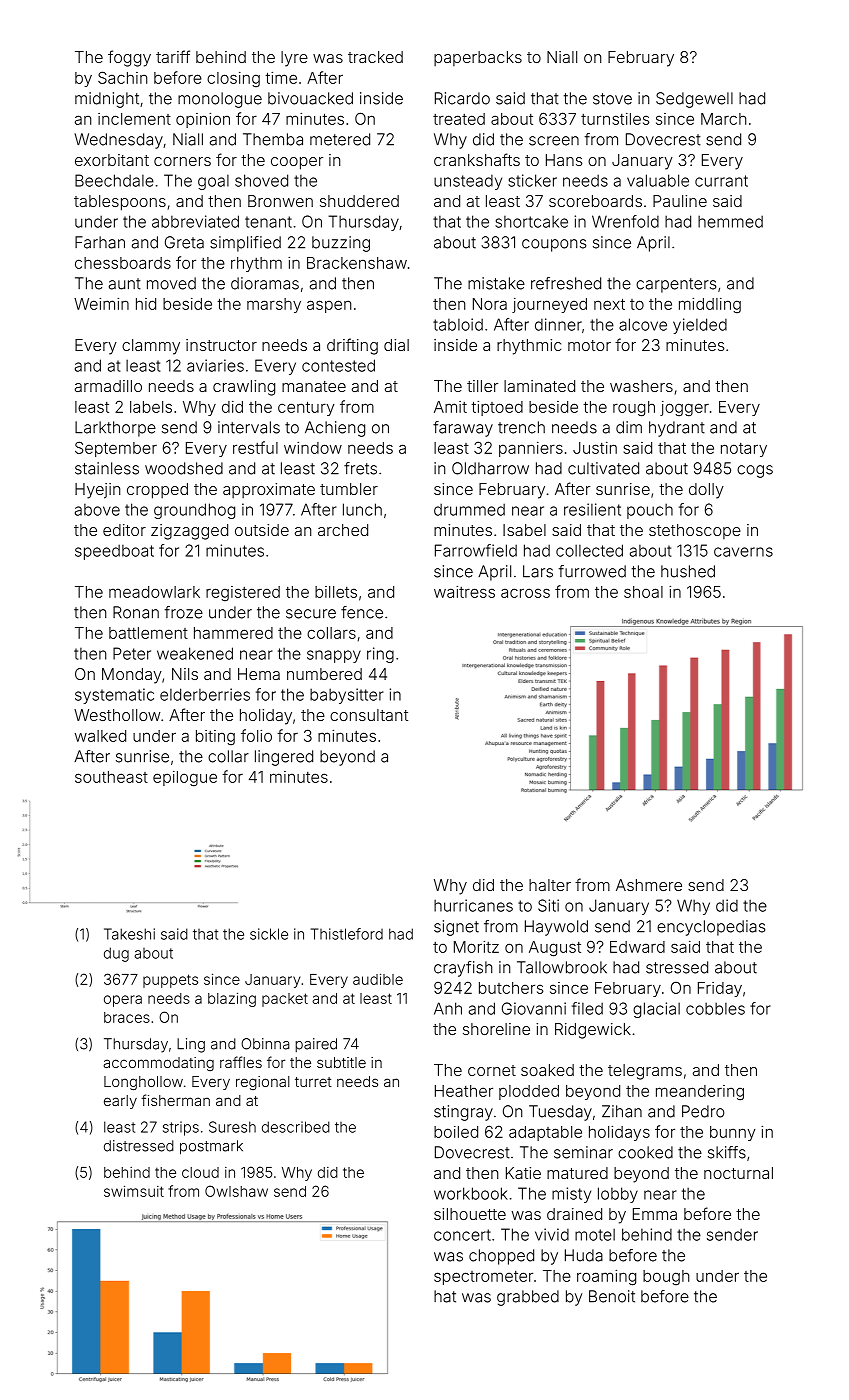 The image size is (849, 1400). Describe the element at coordinates (173, 56) in the image. I see `tariff` at that location.
